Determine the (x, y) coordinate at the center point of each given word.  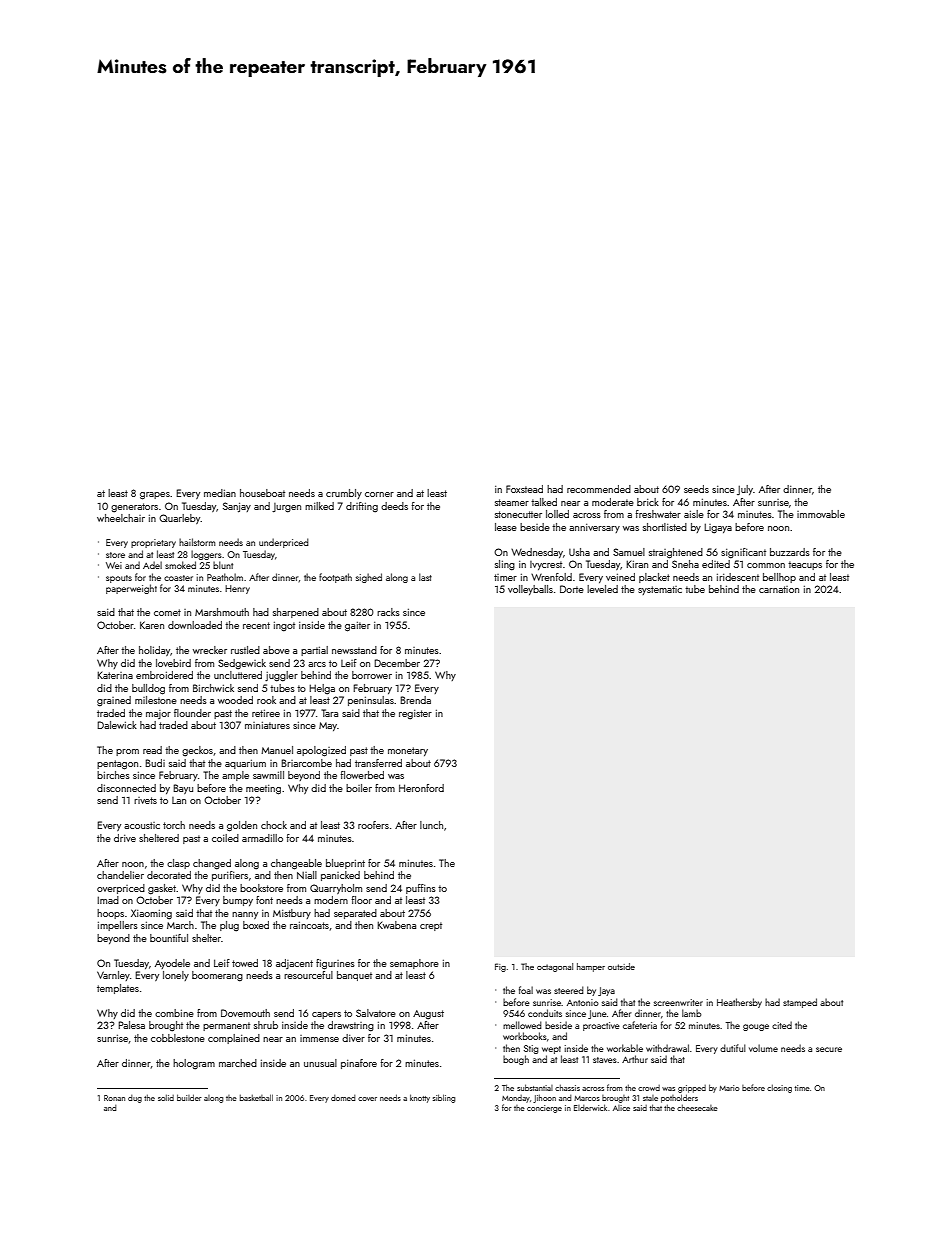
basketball (256, 1097)
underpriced (284, 543)
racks (388, 612)
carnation (779, 589)
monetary (408, 751)
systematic (660, 590)
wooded (235, 700)
